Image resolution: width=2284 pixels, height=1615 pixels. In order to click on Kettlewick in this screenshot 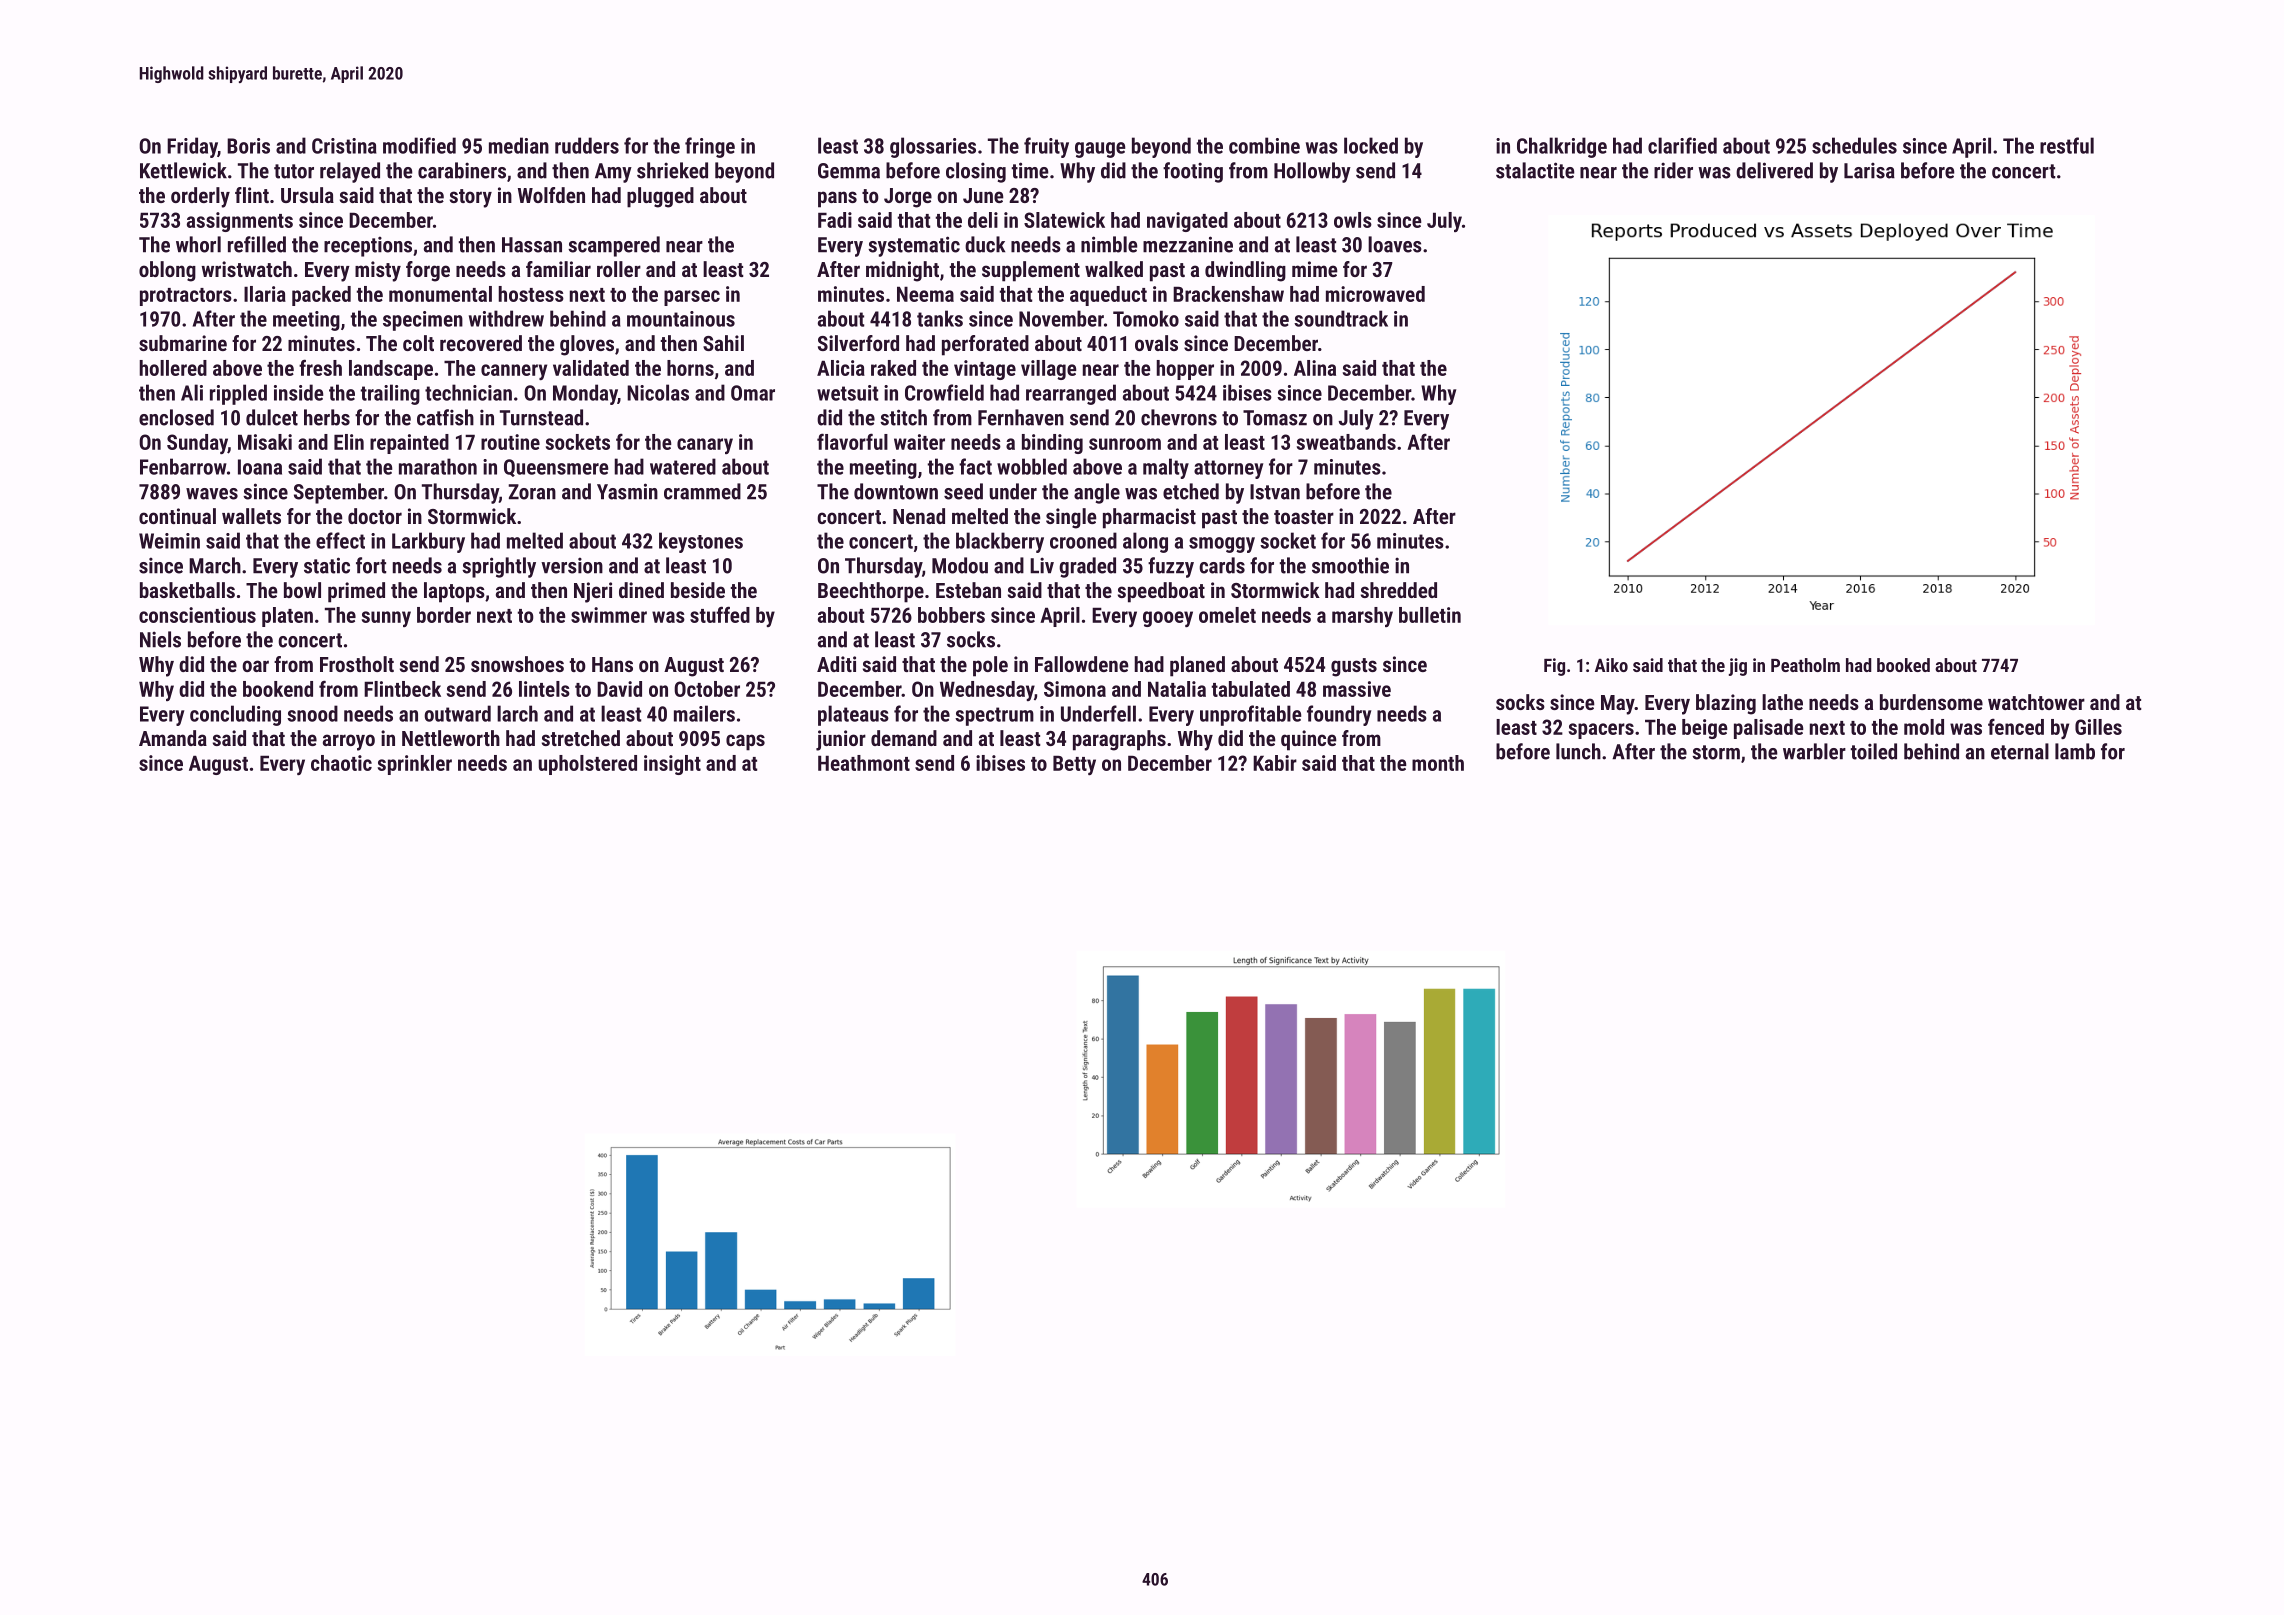, I will do `click(183, 170)`.
